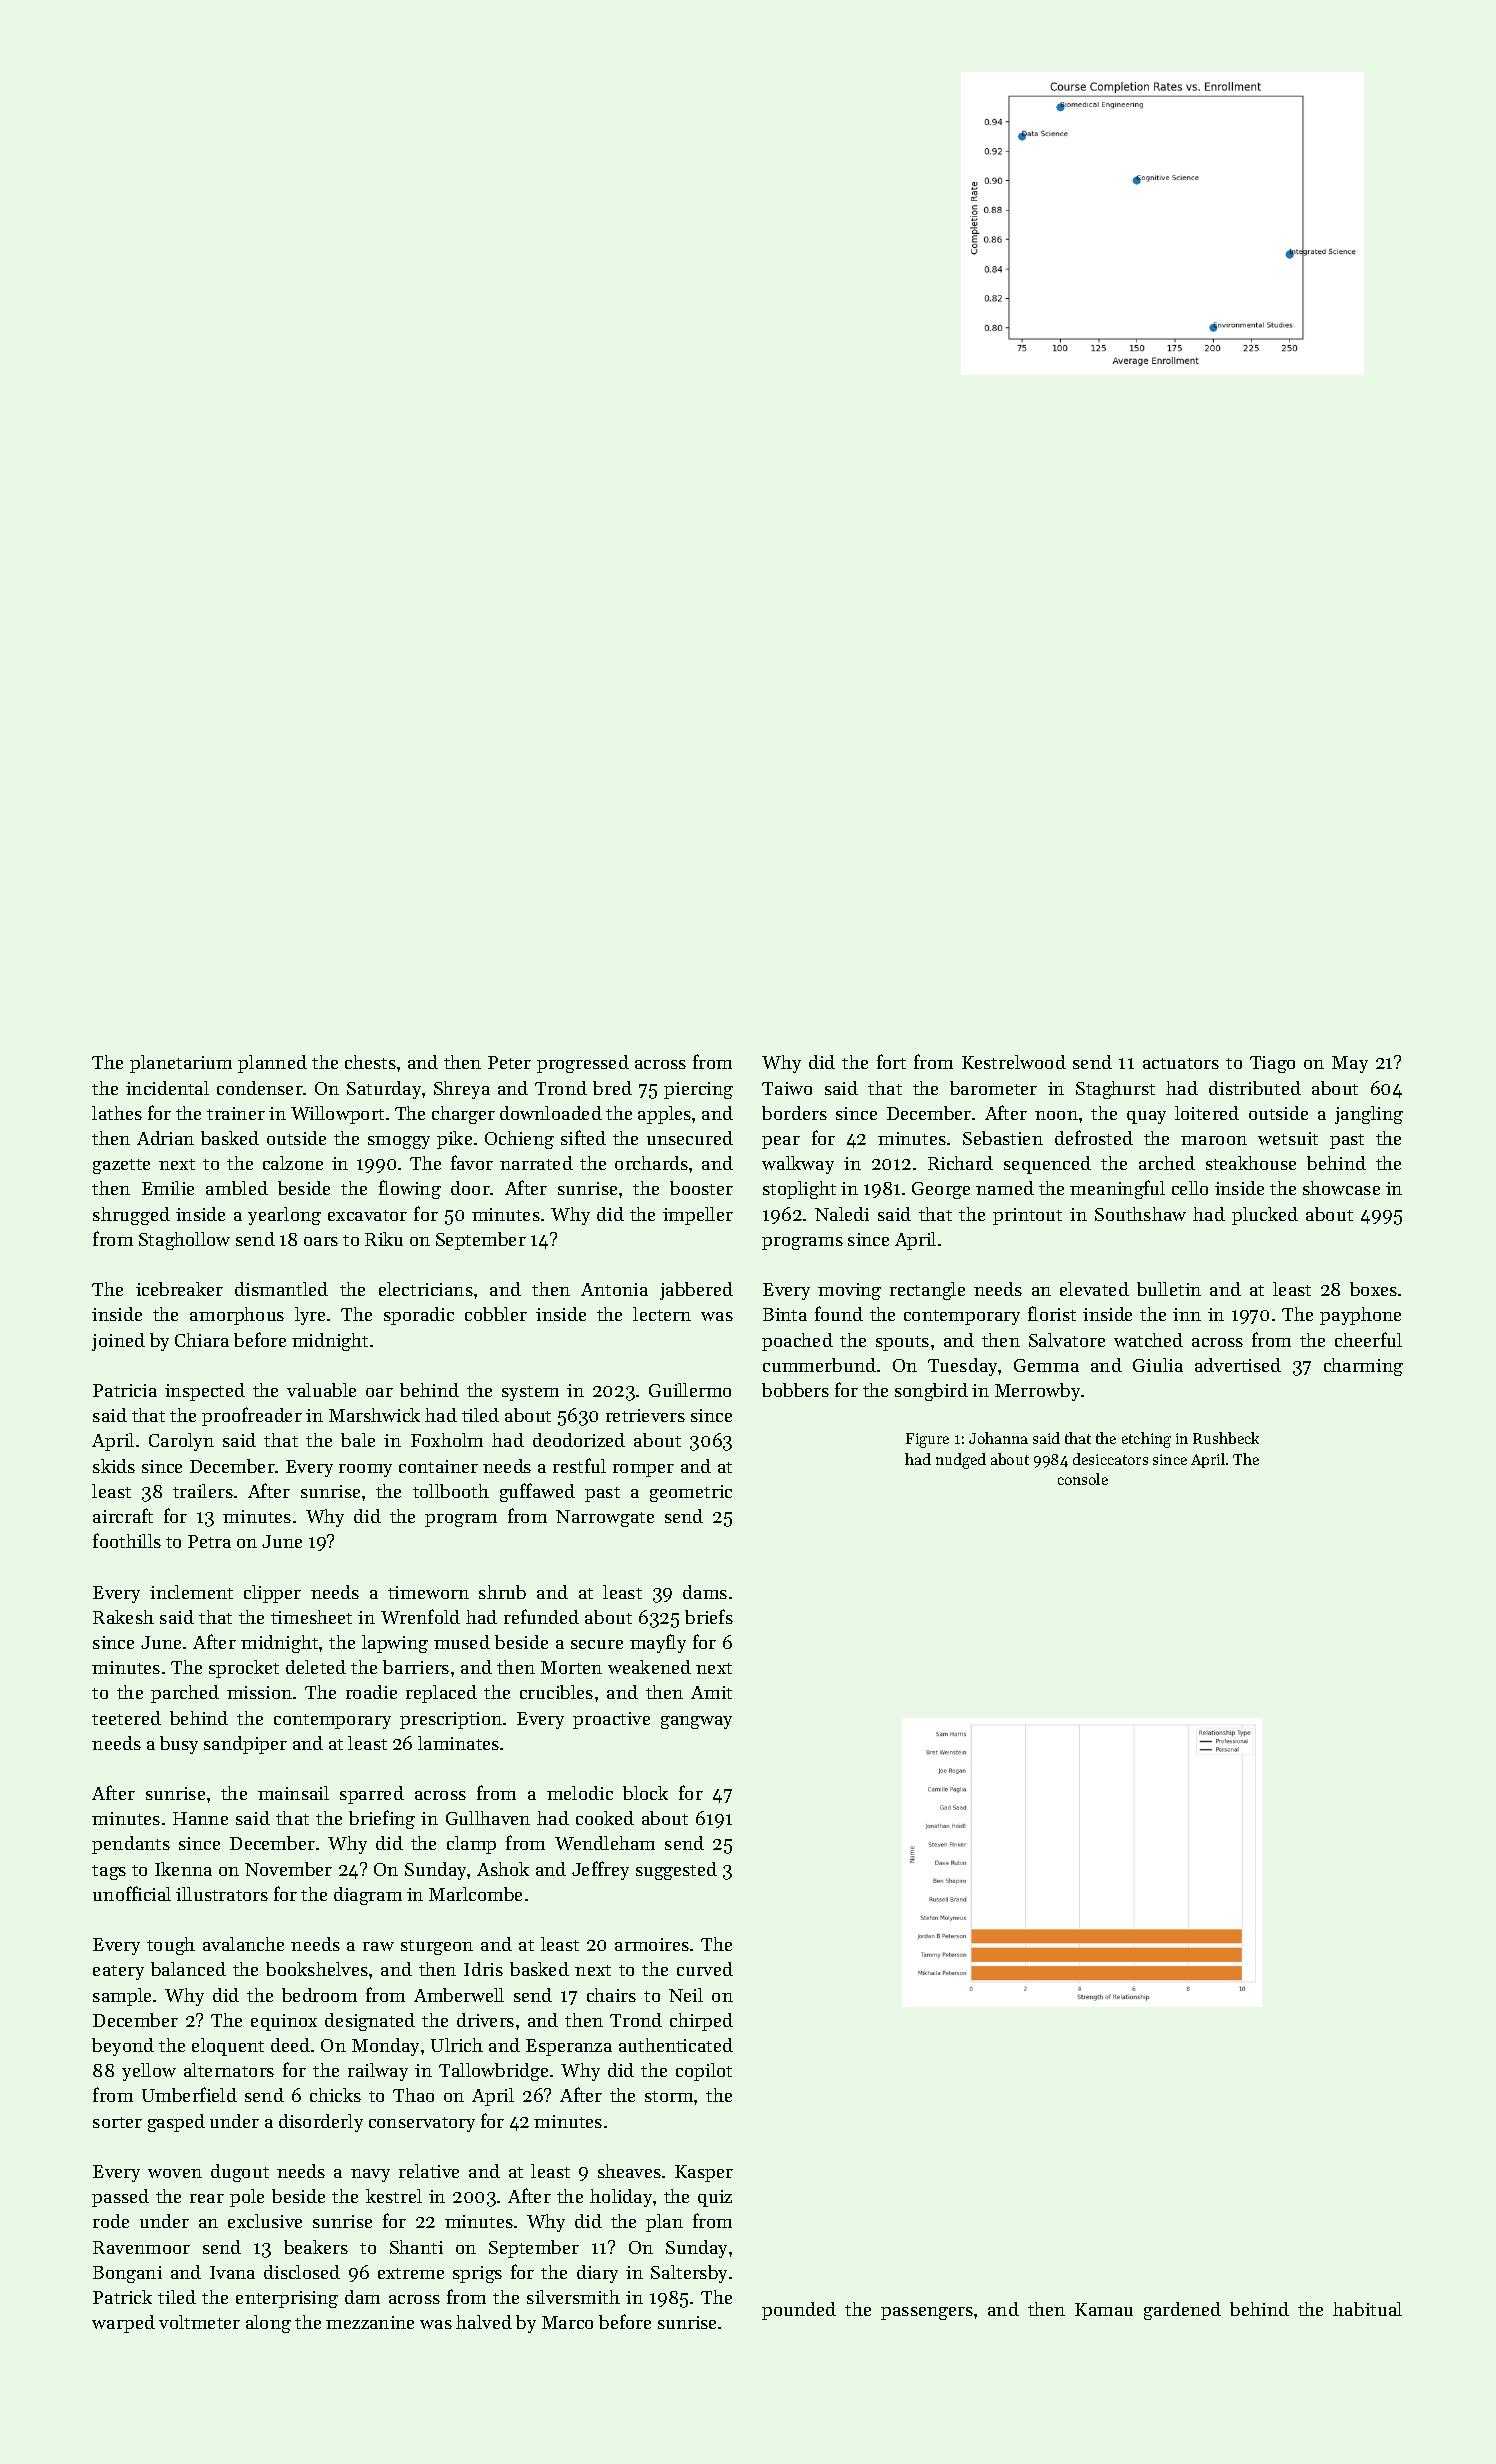  I want to click on deleted, so click(316, 1667).
